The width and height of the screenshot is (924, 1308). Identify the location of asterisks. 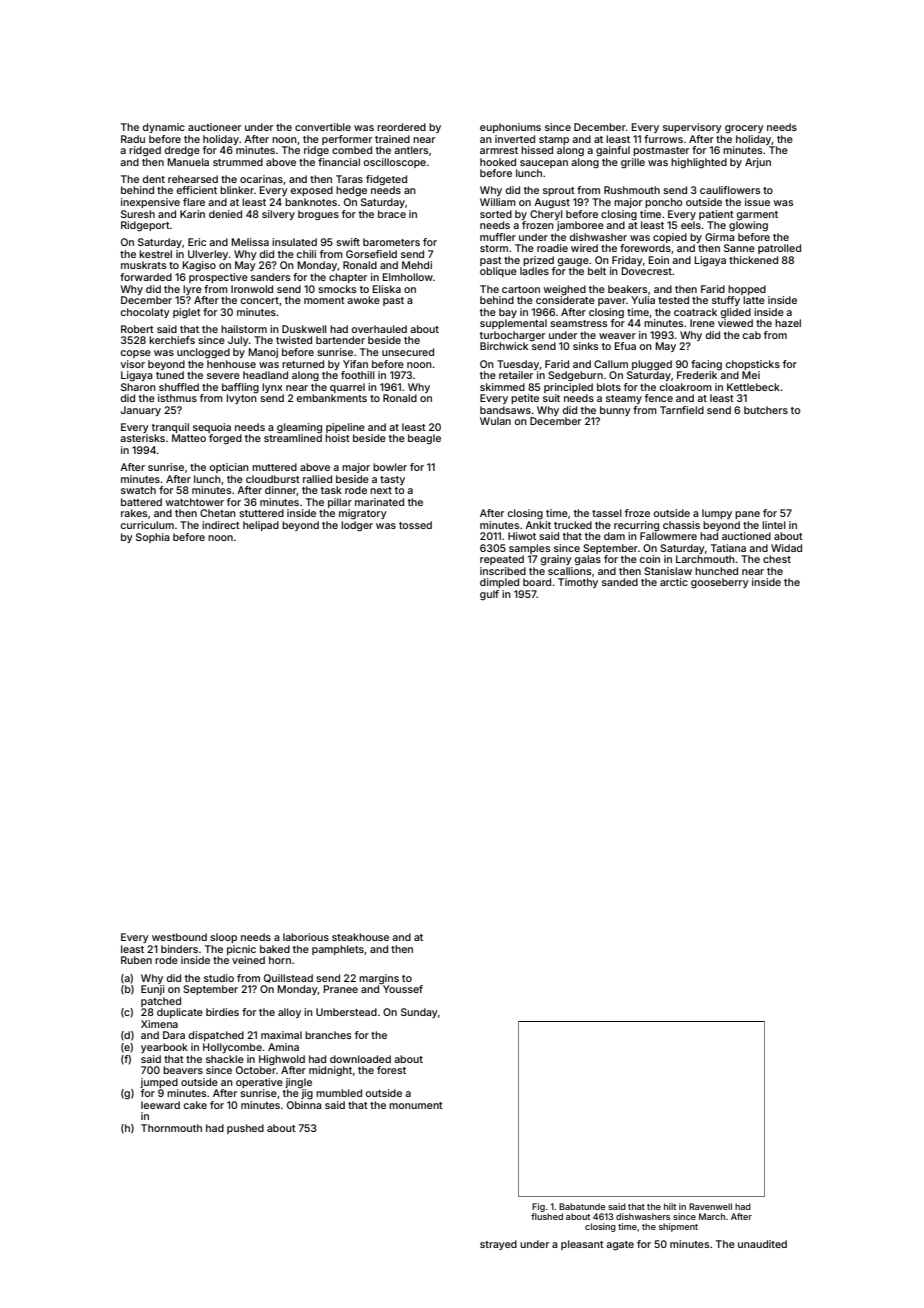
(142, 438).
